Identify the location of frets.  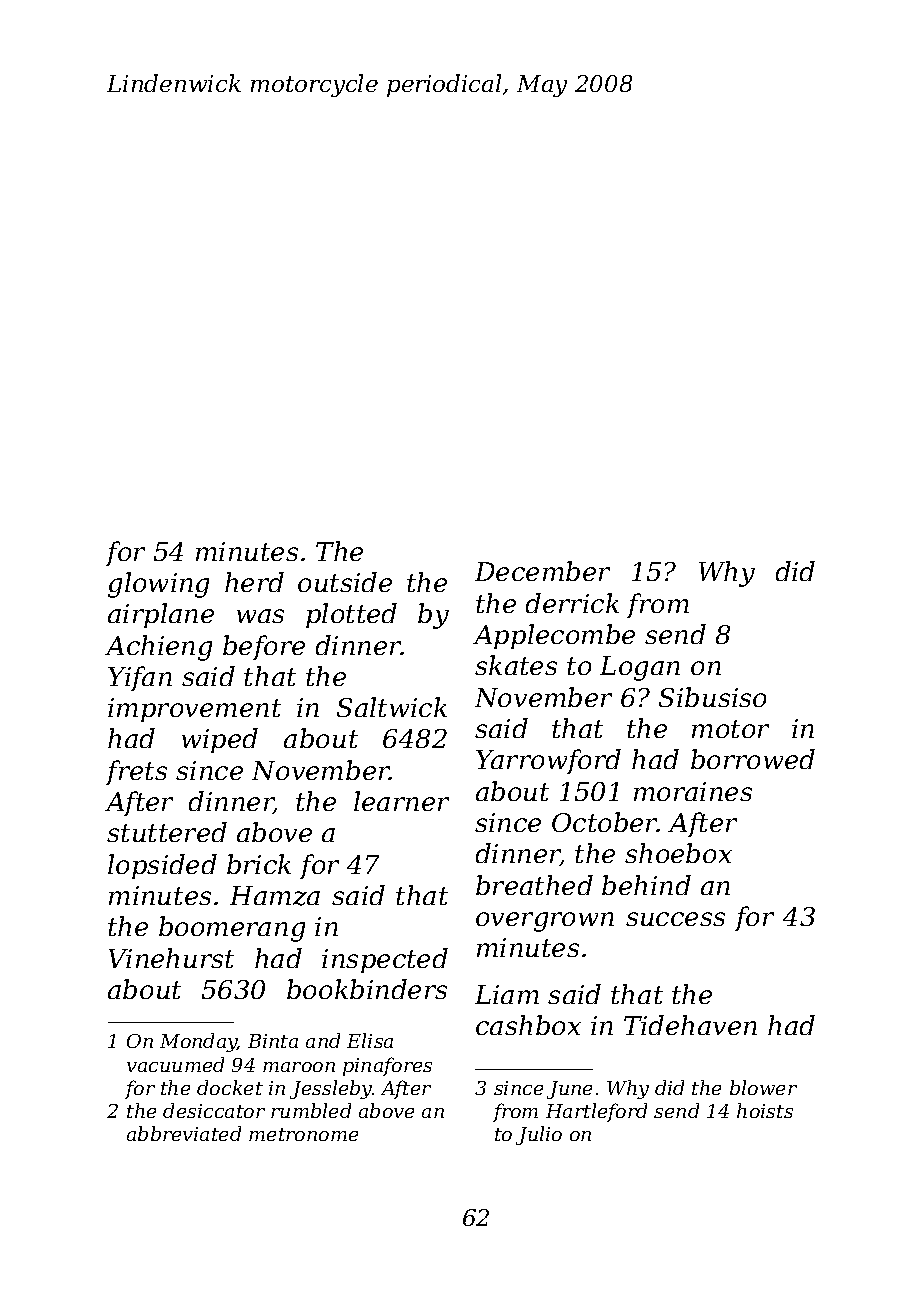
(136, 772).
